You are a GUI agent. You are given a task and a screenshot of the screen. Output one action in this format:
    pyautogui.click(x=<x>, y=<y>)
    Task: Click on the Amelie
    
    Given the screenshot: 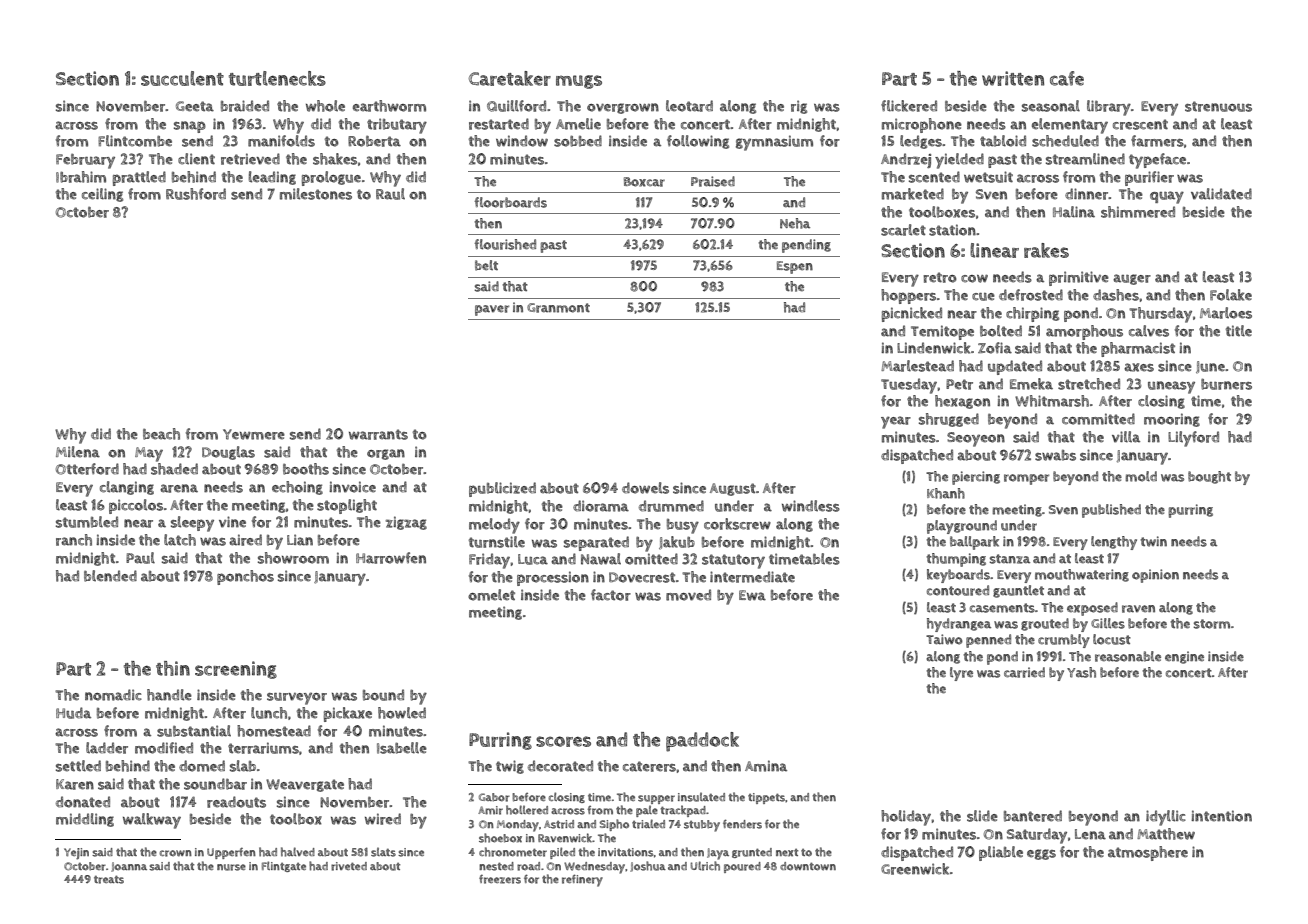 What is the action you would take?
    pyautogui.click(x=578, y=124)
